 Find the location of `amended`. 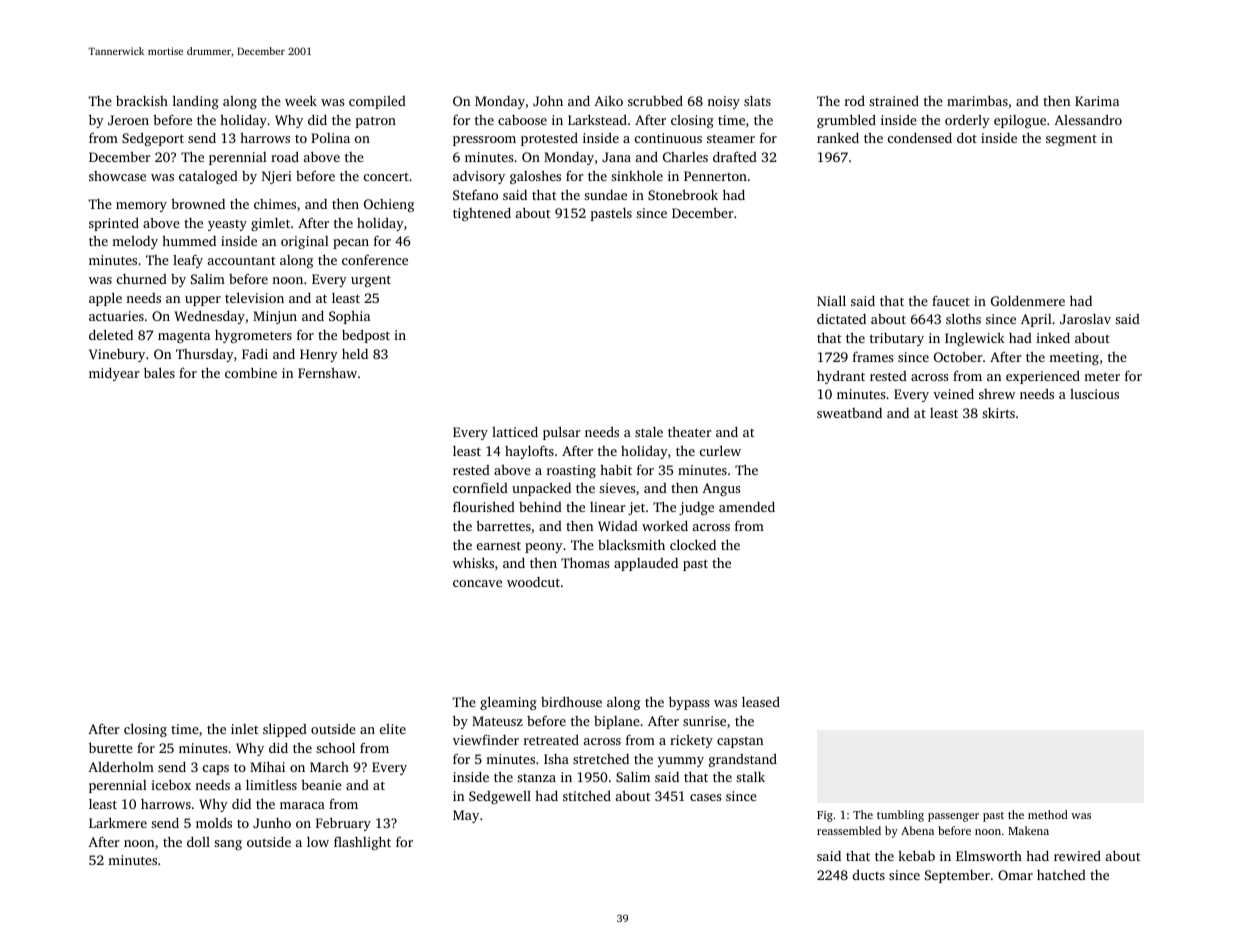

amended is located at coordinates (747, 506).
